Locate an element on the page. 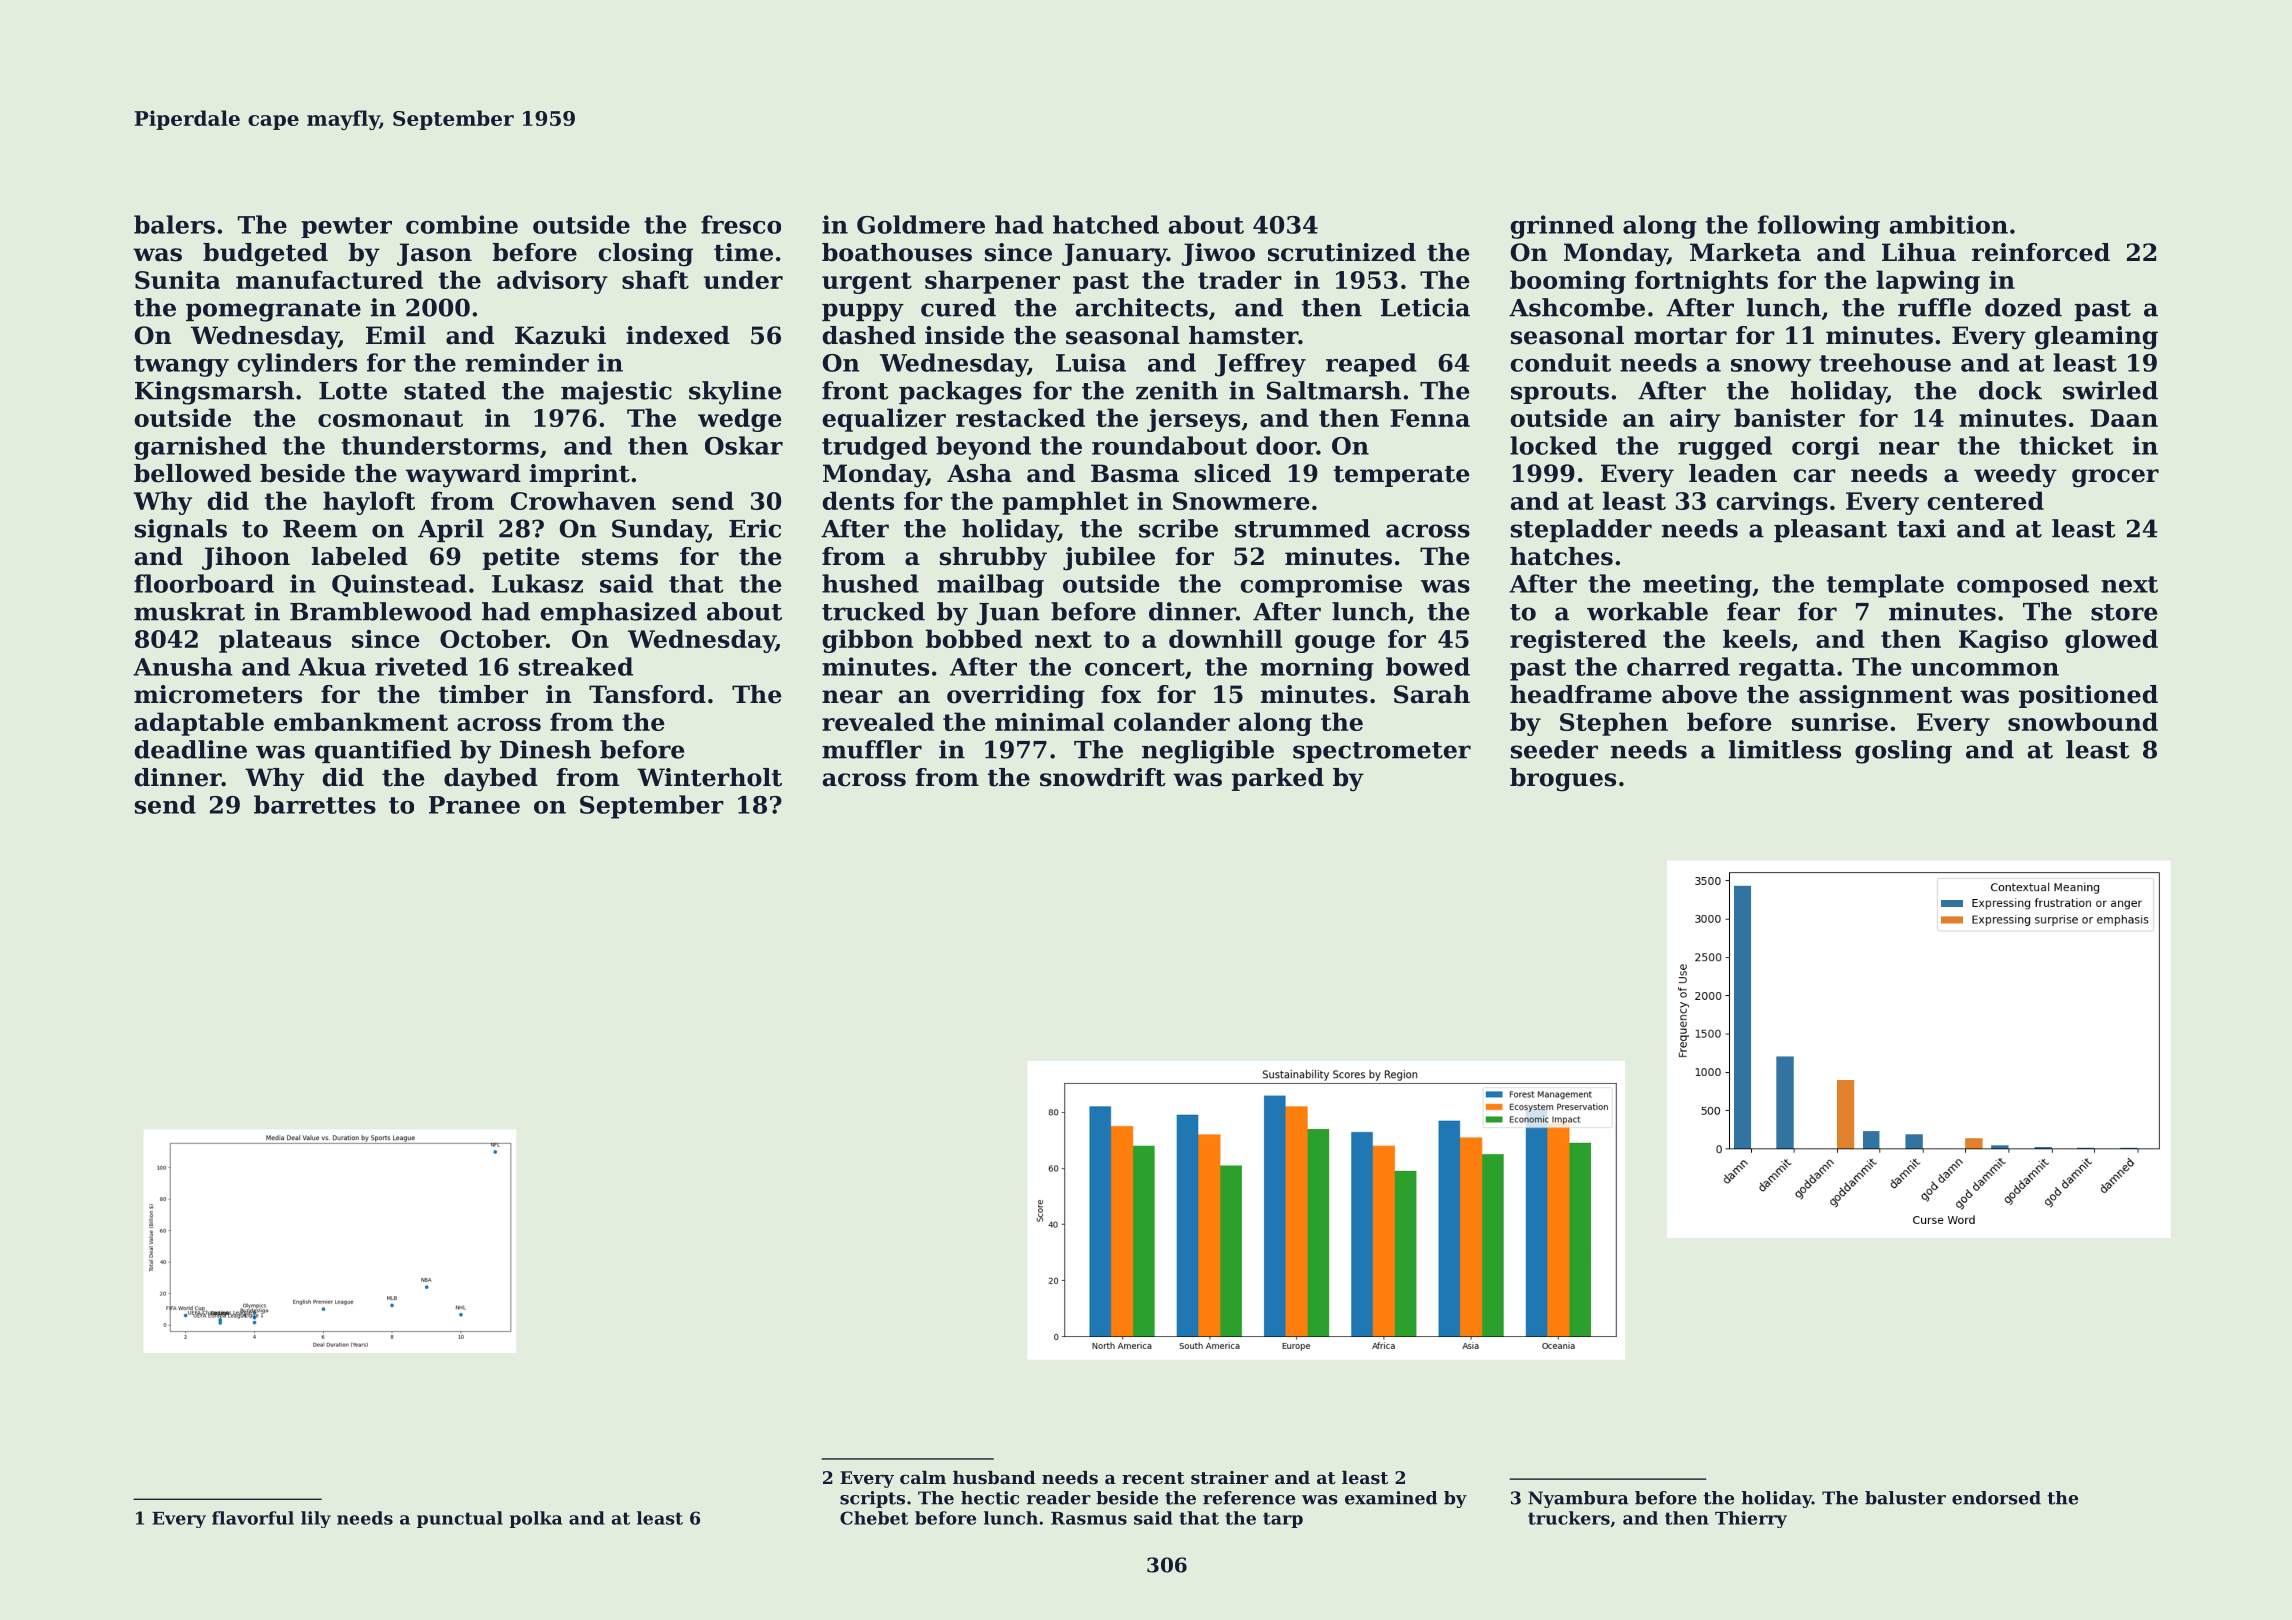 Image resolution: width=2292 pixels, height=1620 pixels. ambition is located at coordinates (1949, 224).
